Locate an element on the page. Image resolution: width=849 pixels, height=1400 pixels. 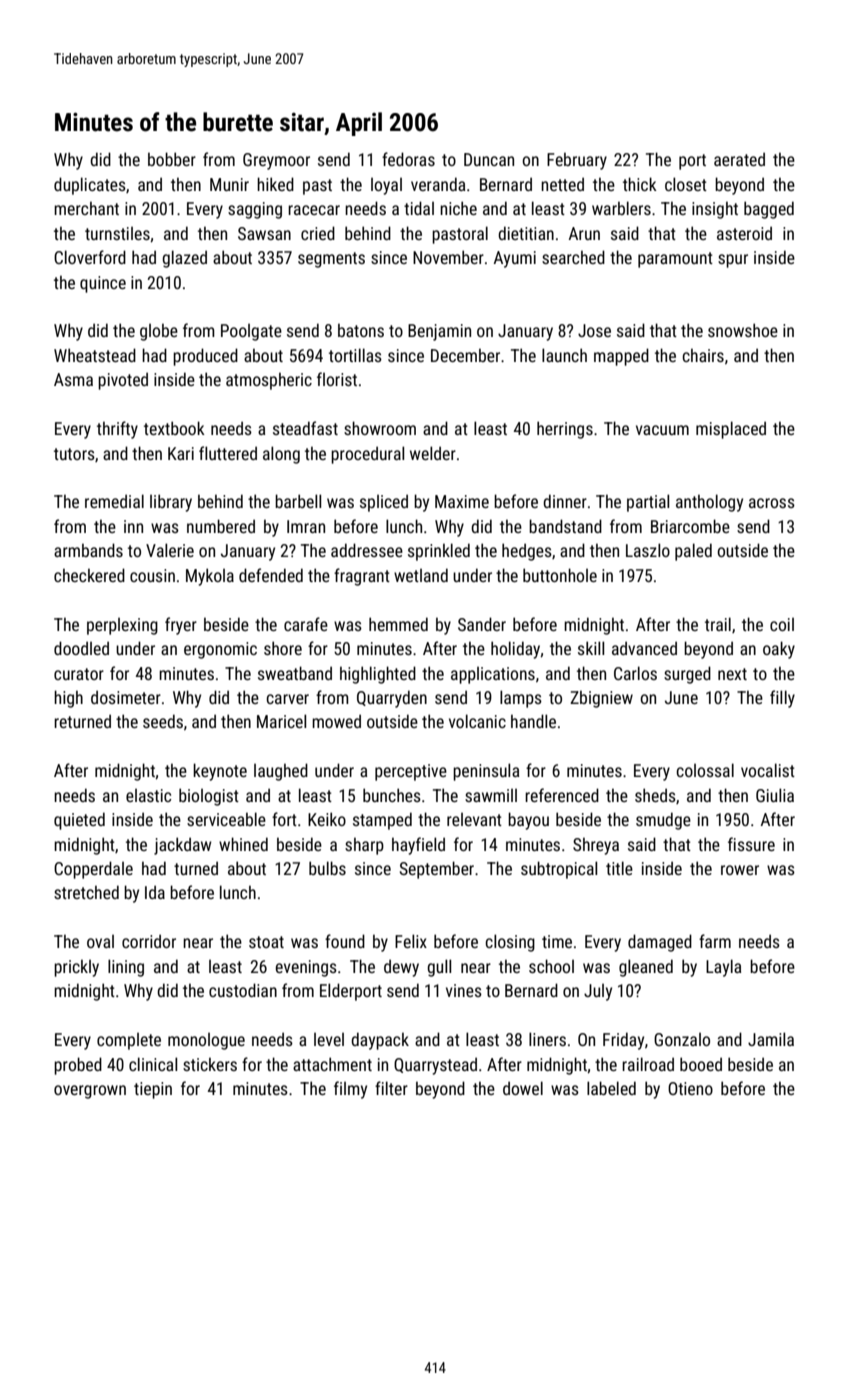
hemmed is located at coordinates (398, 624).
